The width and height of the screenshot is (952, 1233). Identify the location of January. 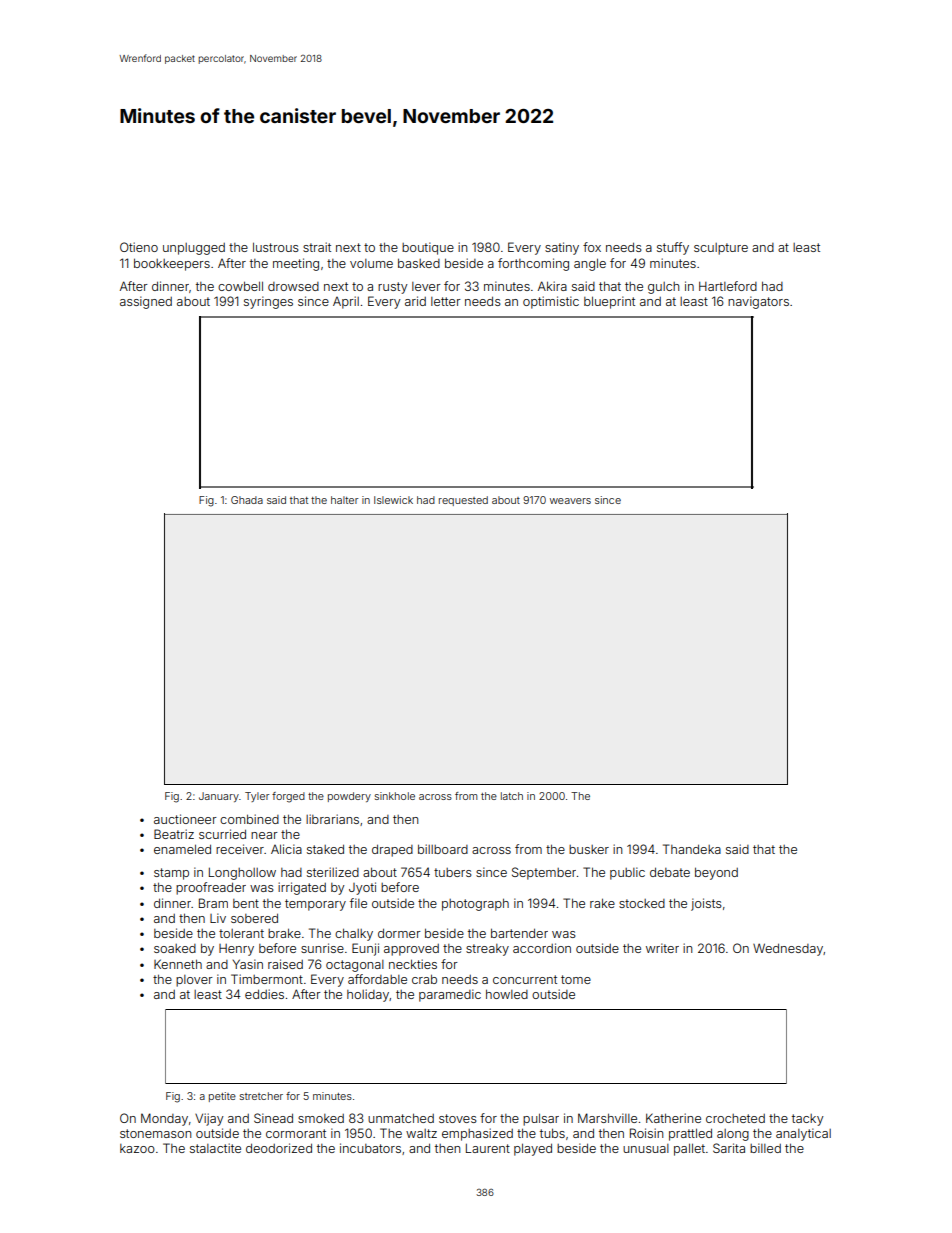
(219, 797).
